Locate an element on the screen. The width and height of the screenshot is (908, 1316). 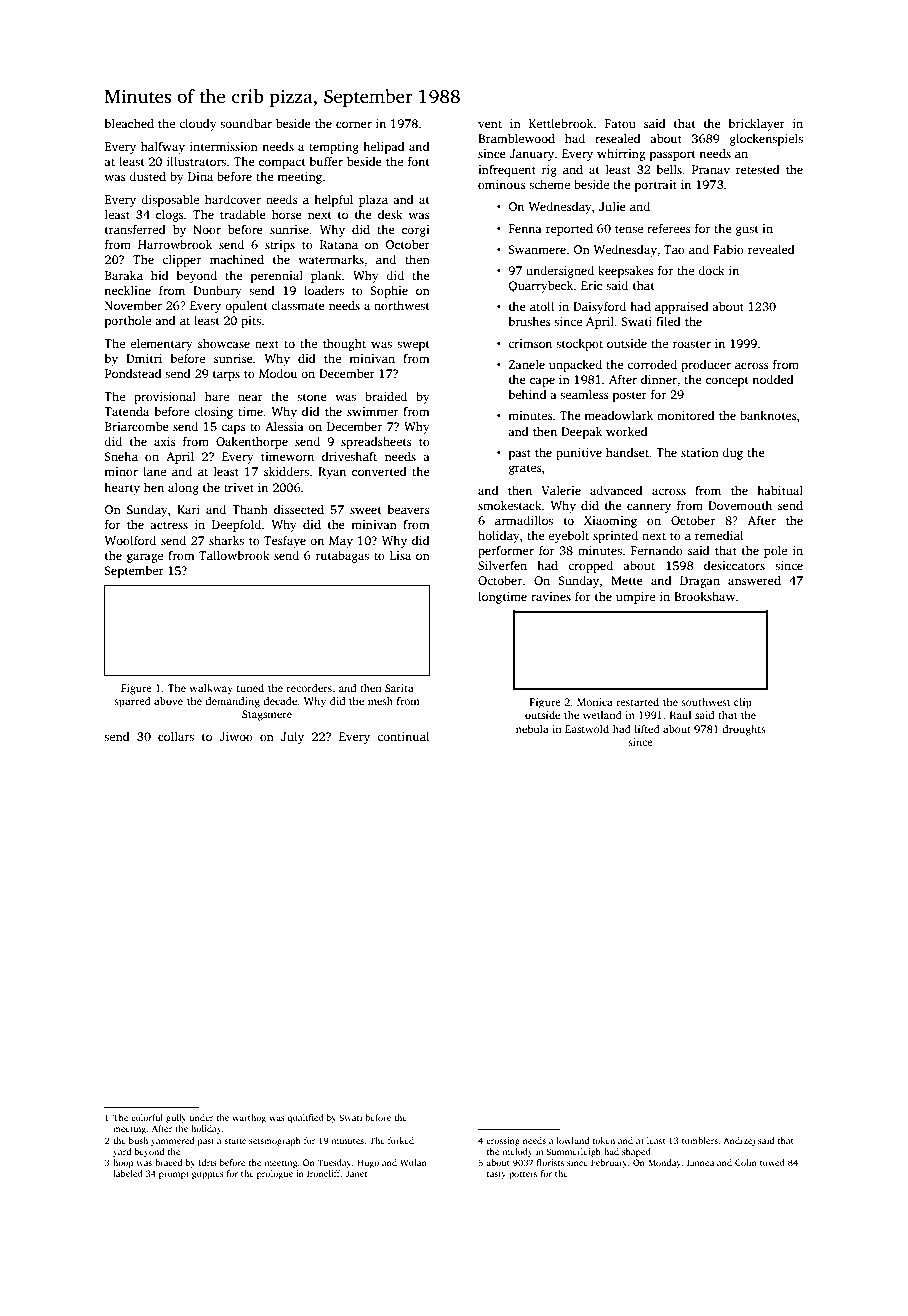
bricklayer is located at coordinates (756, 124).
